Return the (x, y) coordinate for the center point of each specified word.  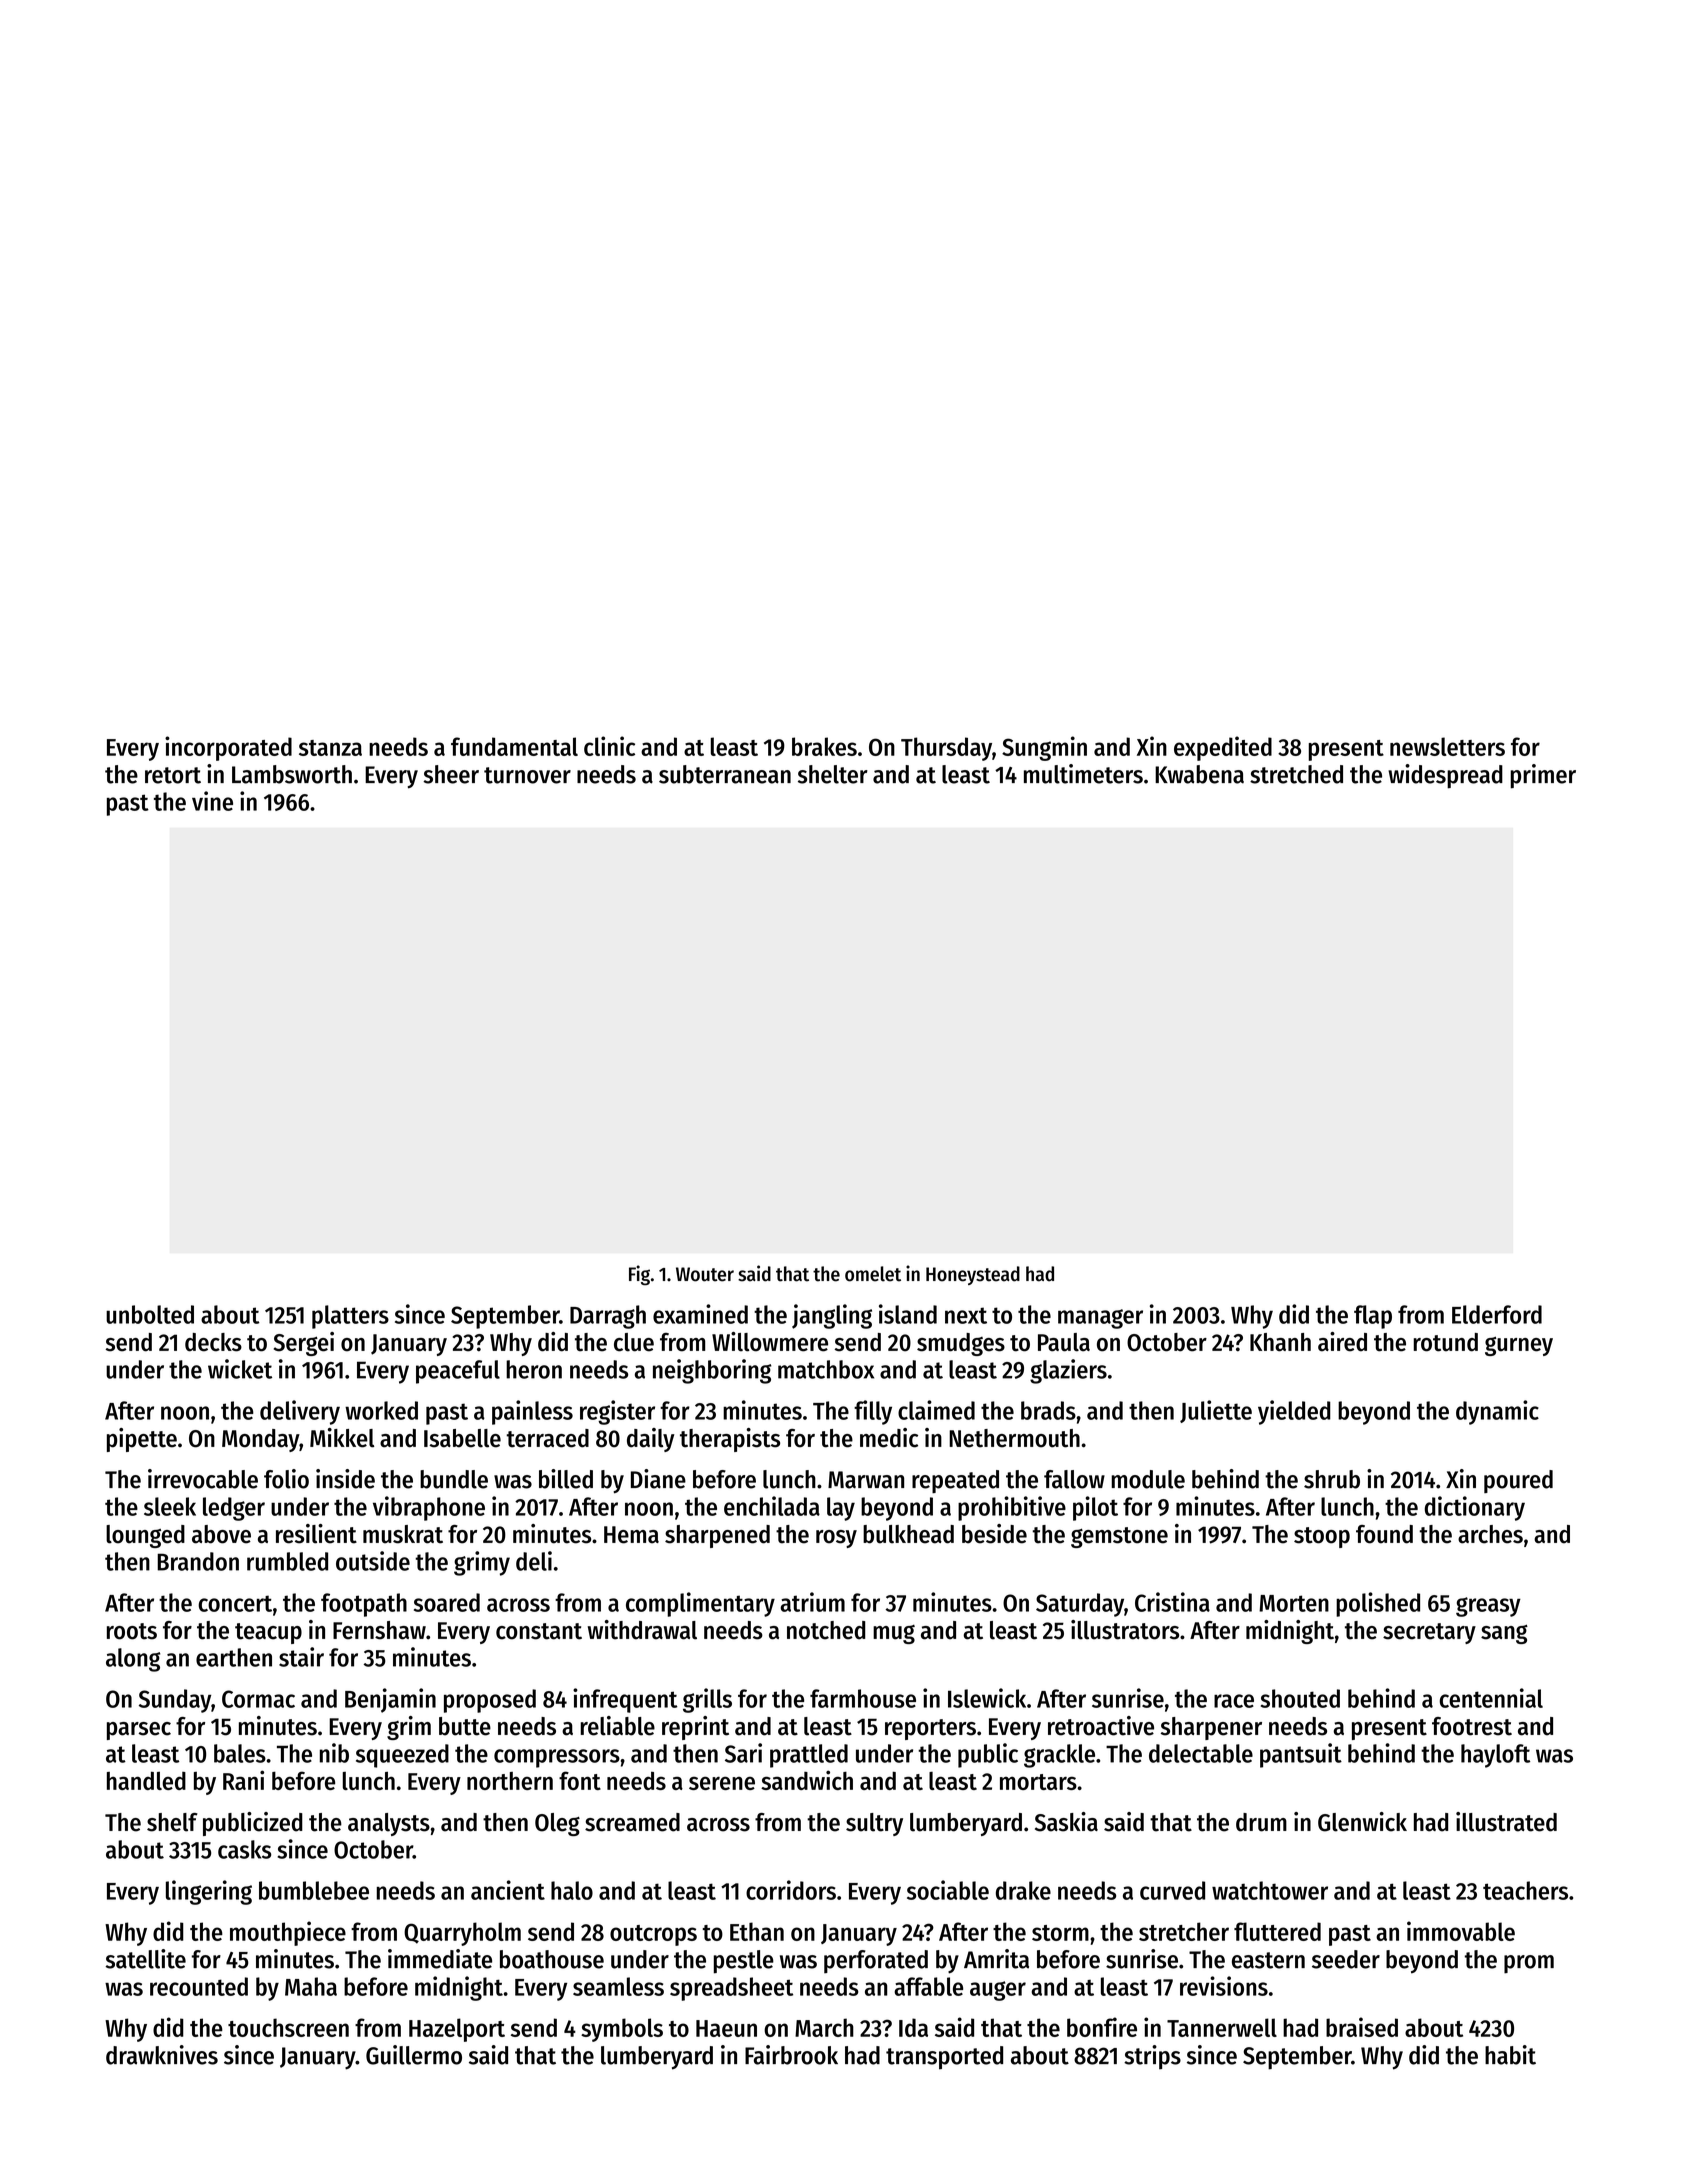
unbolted (150, 1314)
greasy (1488, 1607)
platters (350, 1317)
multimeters (1083, 774)
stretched (1296, 774)
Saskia (1066, 1822)
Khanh (1280, 1342)
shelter (833, 774)
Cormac (258, 1699)
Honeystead (973, 1275)
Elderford (1497, 1314)
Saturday (1080, 1605)
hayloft (1495, 1756)
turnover (527, 775)
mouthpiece (288, 1933)
